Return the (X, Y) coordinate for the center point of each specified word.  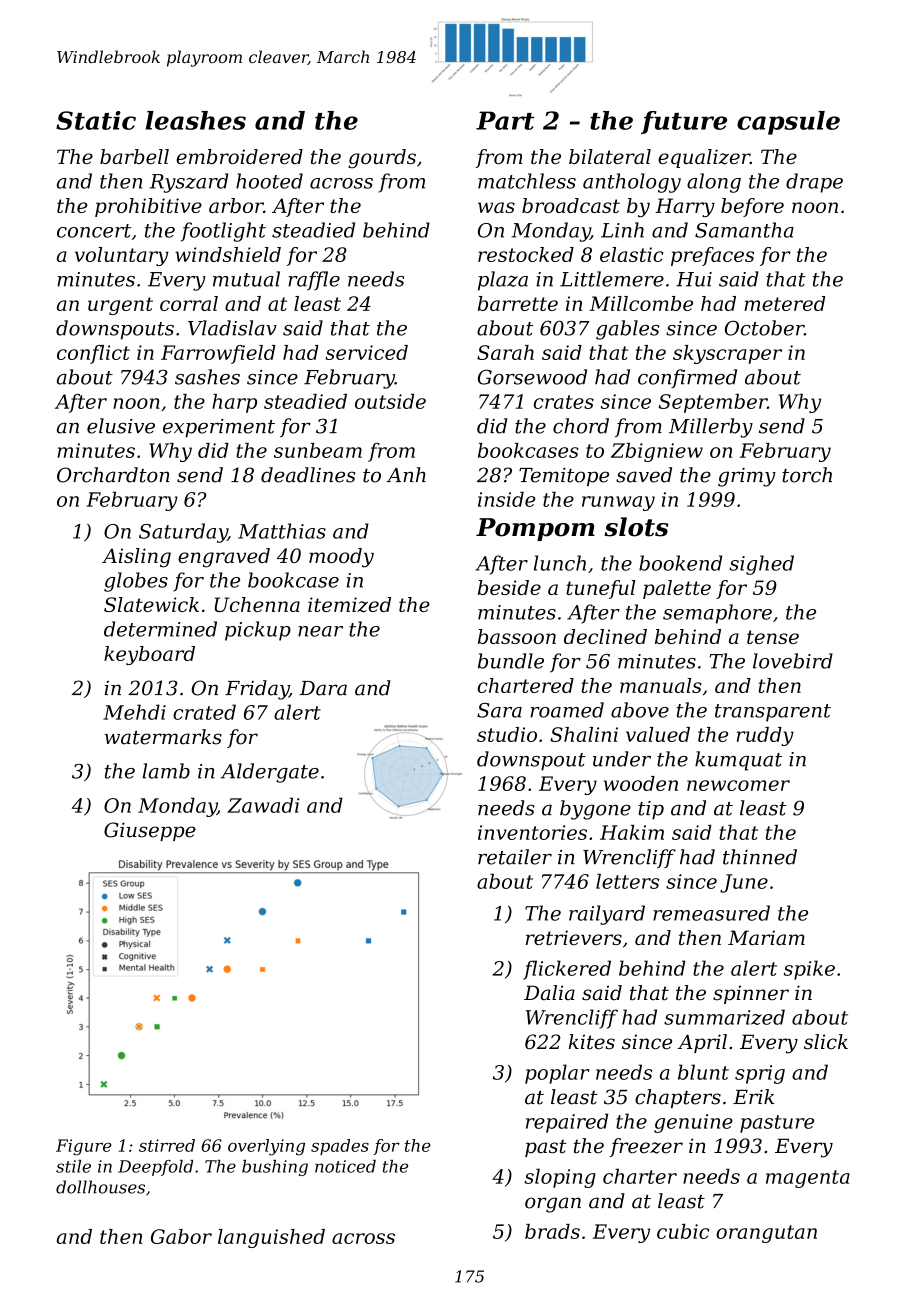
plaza (503, 281)
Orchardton (113, 475)
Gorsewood (532, 377)
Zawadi (263, 805)
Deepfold (155, 1168)
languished (271, 1238)
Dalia (549, 993)
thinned (760, 857)
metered (785, 303)
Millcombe (641, 303)
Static (96, 120)
